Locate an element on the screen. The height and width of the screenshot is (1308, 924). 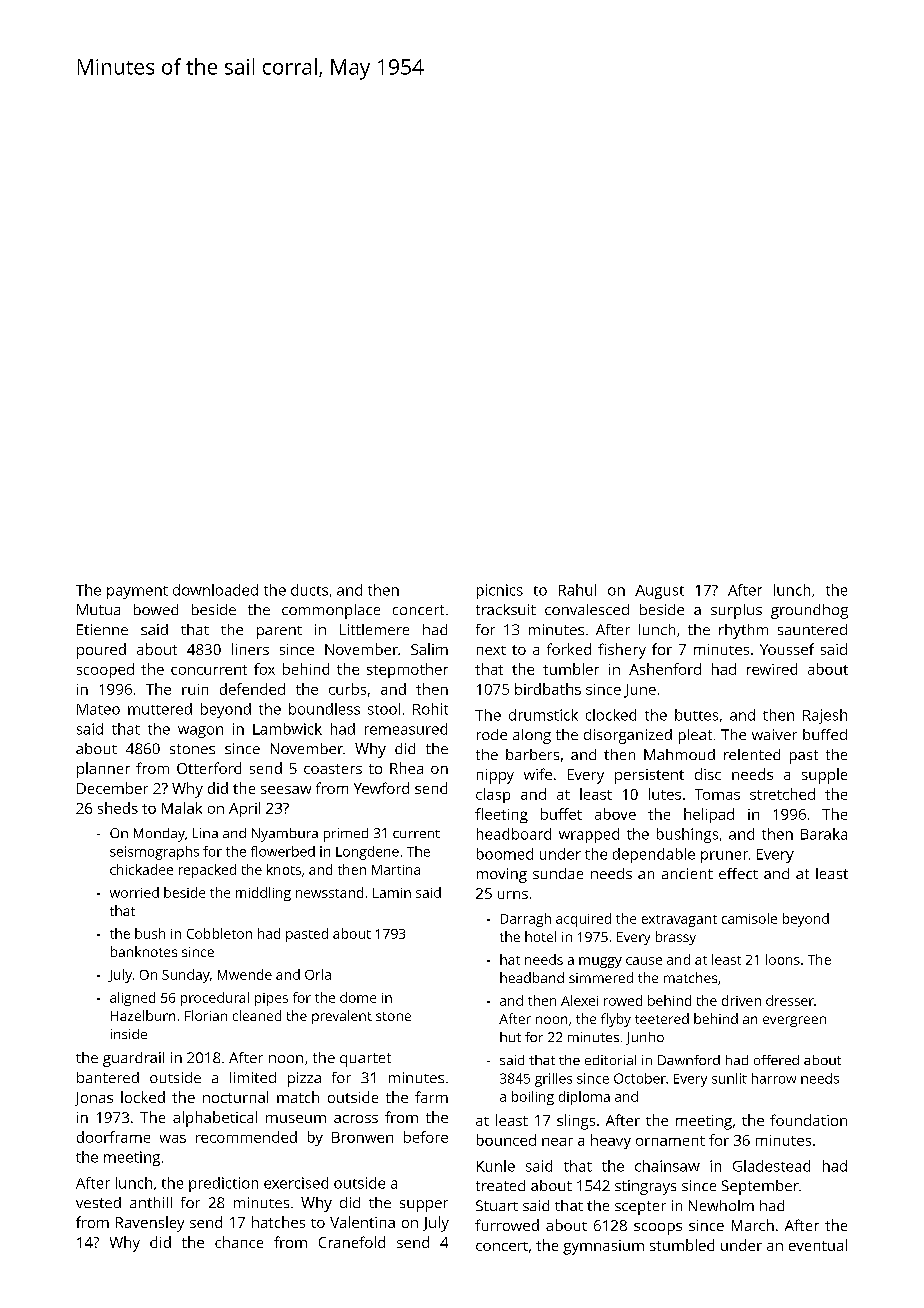
exercised is located at coordinates (296, 1183).
